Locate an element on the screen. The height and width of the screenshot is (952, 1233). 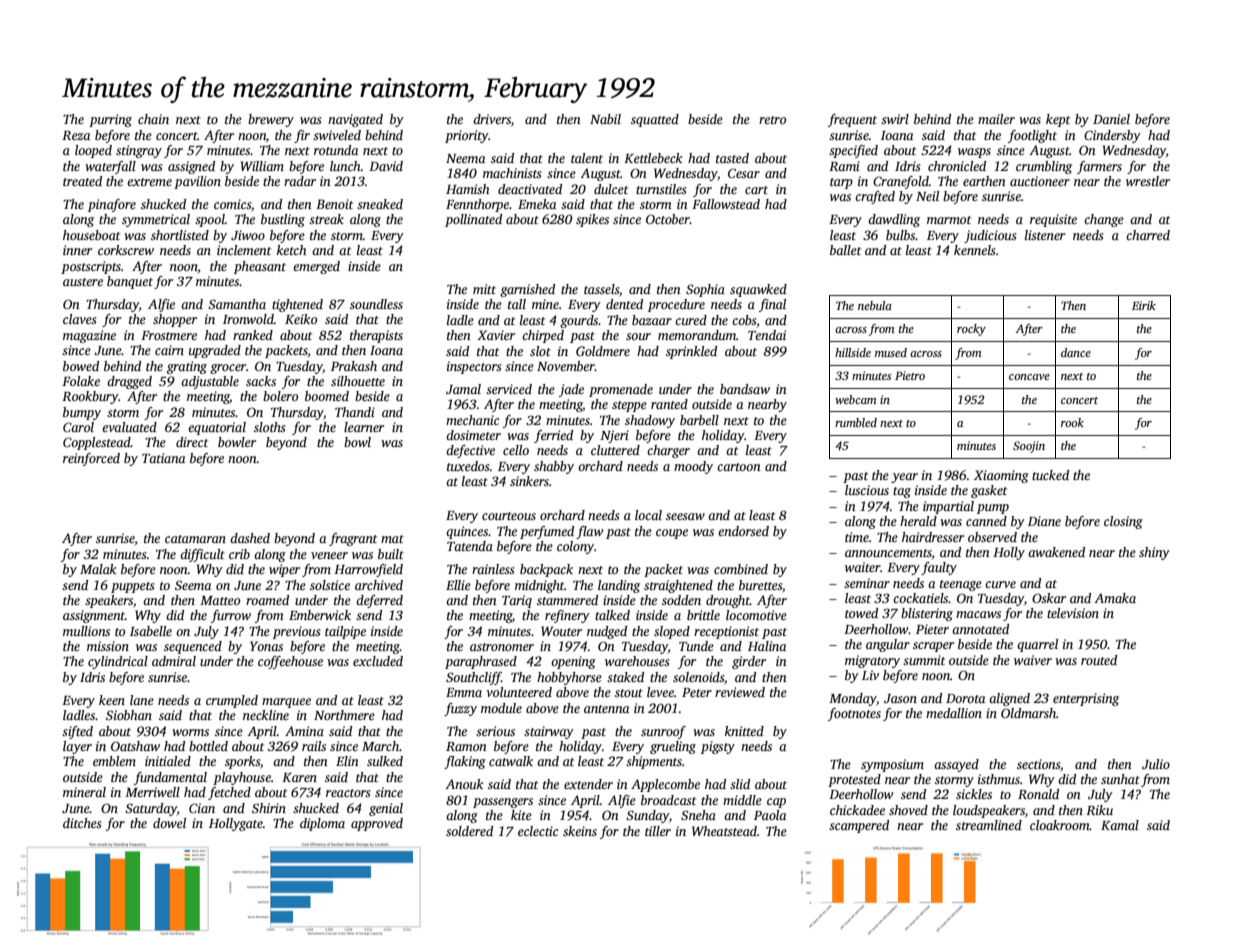
kennels is located at coordinates (975, 250).
